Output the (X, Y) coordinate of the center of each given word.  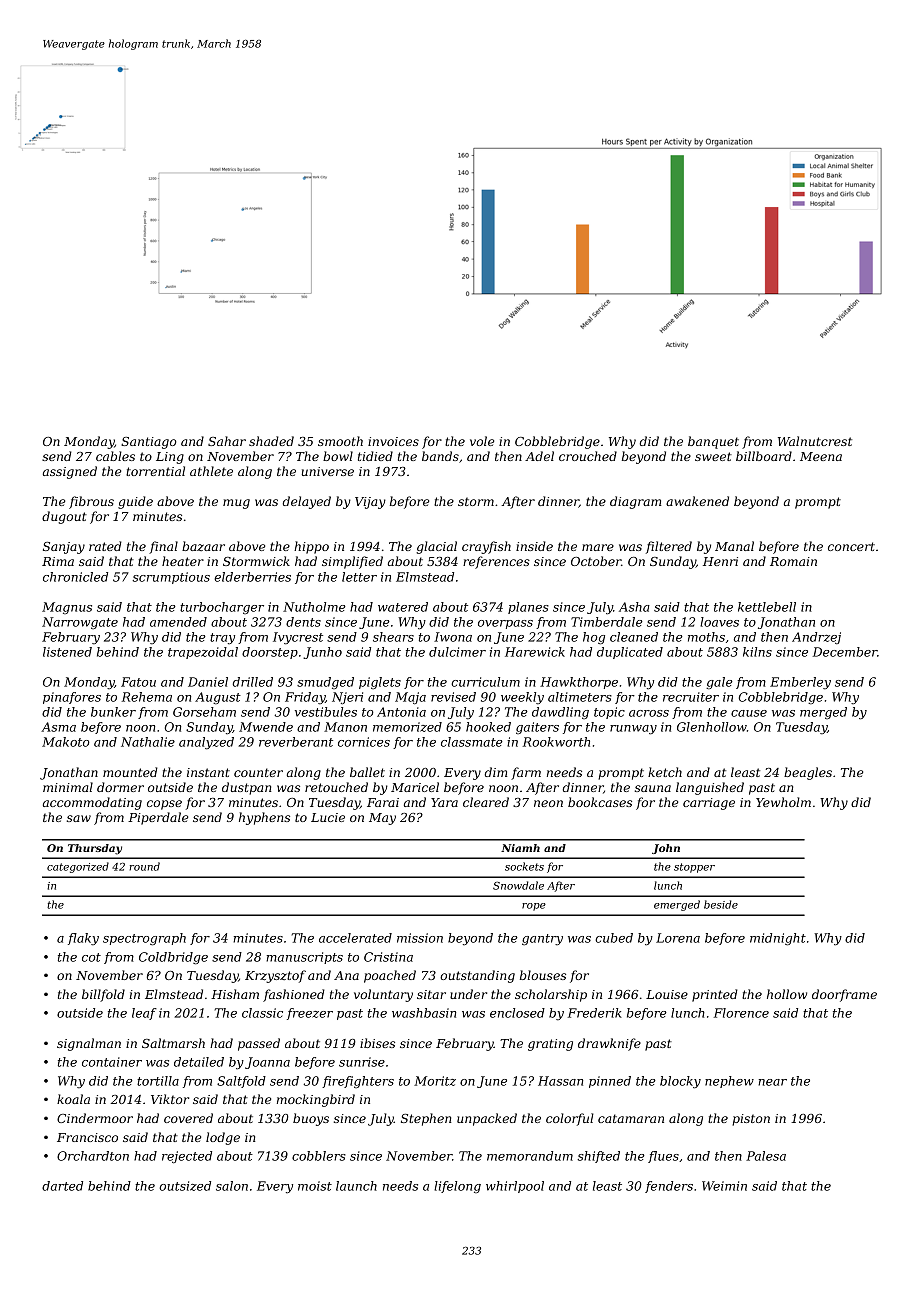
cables (115, 456)
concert (851, 546)
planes (528, 608)
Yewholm (783, 802)
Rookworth (556, 742)
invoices (393, 441)
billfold (103, 995)
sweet (713, 456)
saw (79, 818)
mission (420, 938)
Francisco (87, 1137)
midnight (778, 939)
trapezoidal (203, 653)
